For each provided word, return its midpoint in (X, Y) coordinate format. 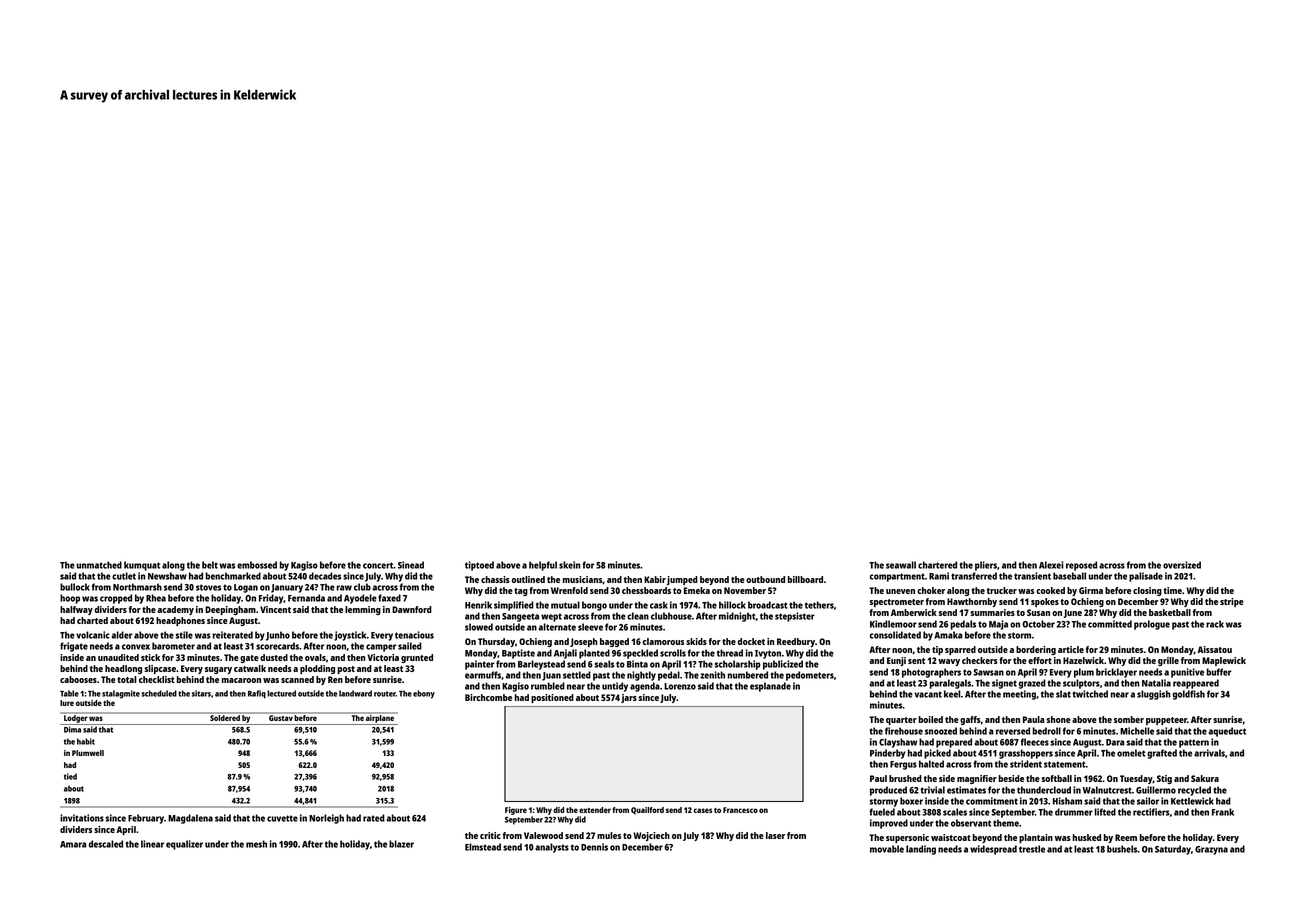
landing (921, 850)
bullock (75, 587)
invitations (82, 818)
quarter (901, 721)
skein (570, 565)
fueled (882, 812)
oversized (1182, 565)
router (385, 694)
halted (931, 764)
